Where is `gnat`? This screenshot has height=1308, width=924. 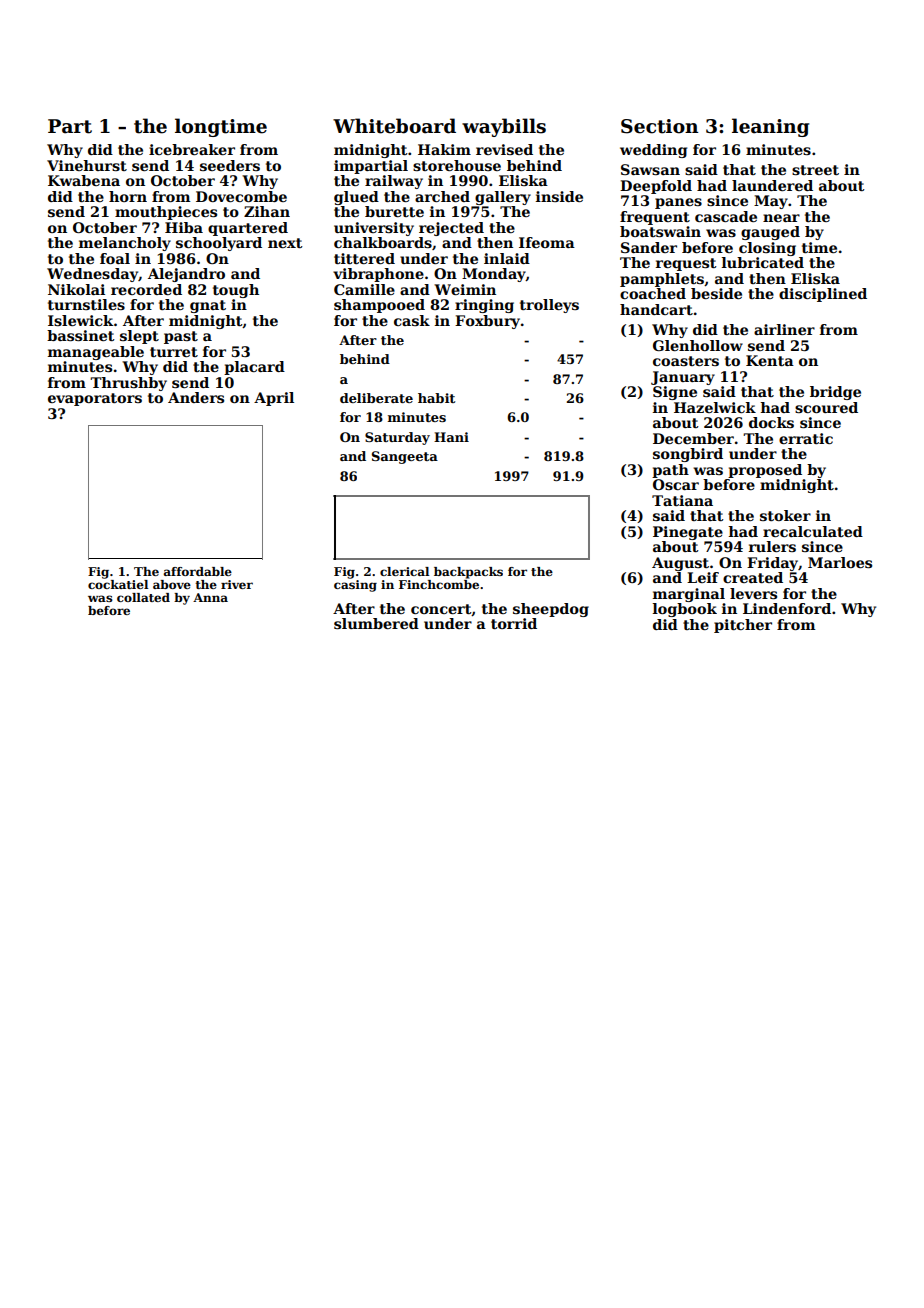
gnat is located at coordinates (208, 306).
